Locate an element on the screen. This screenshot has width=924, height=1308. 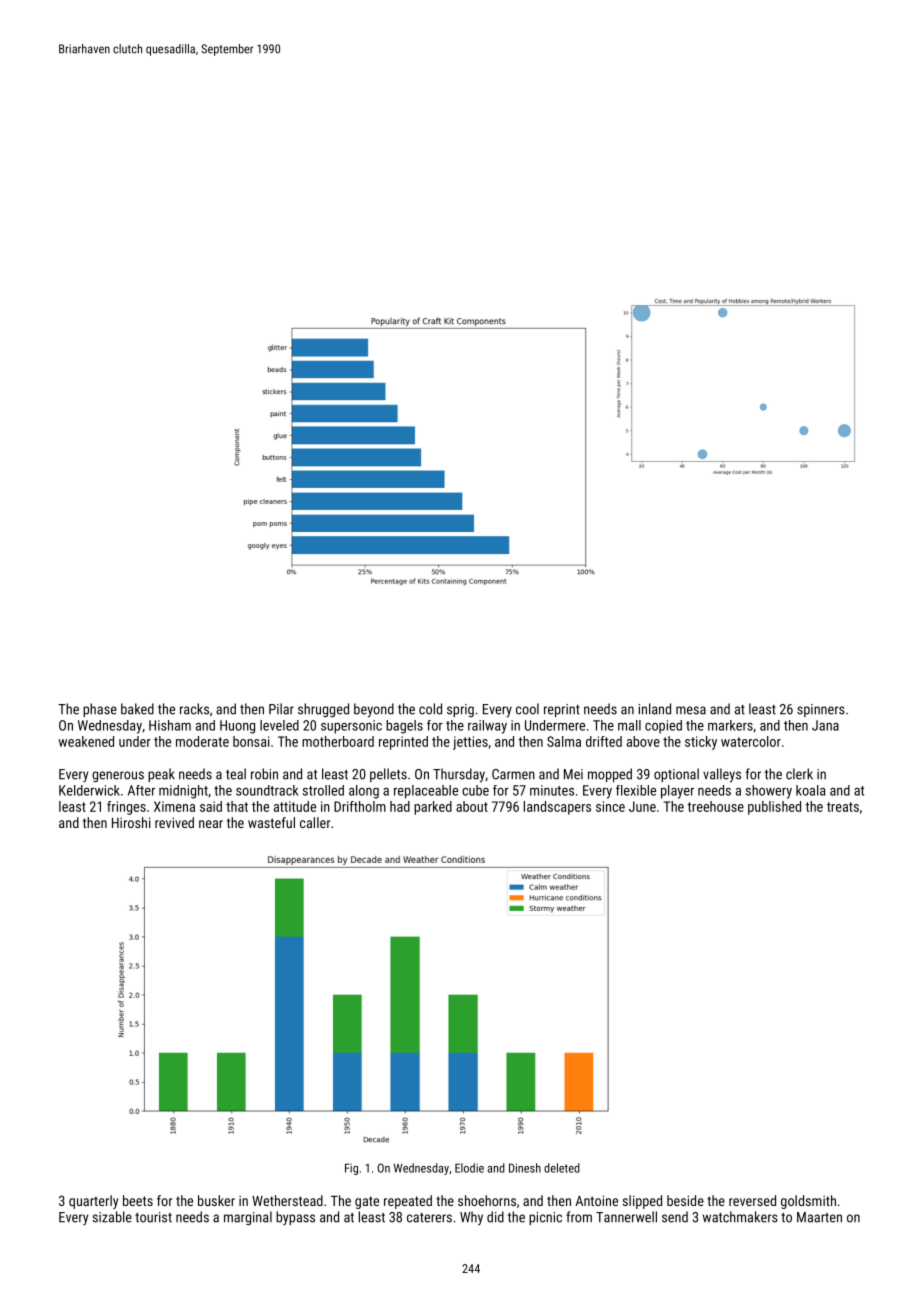
Elodie is located at coordinates (469, 1168).
